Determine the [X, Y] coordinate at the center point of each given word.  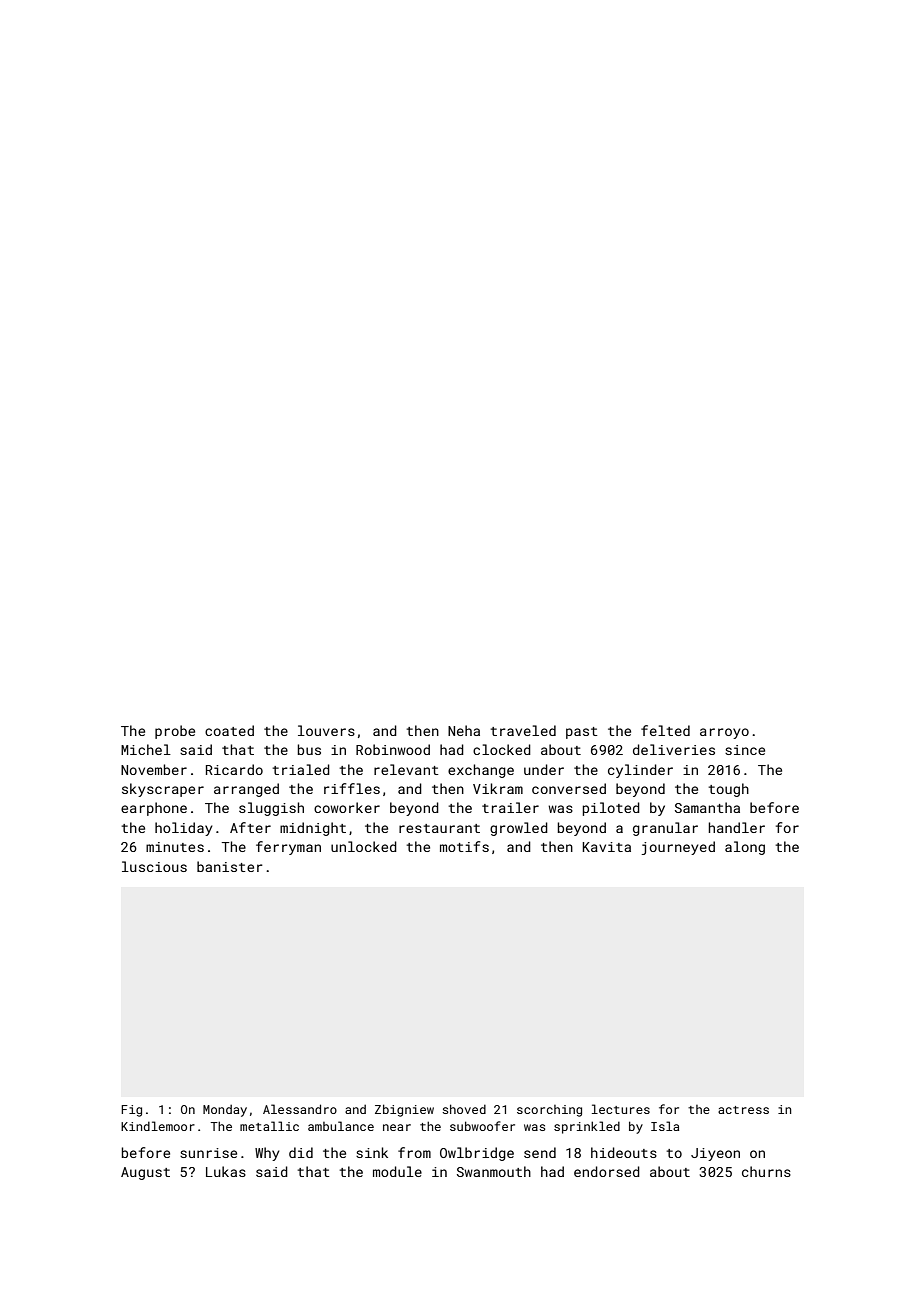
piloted [611, 809]
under [544, 769]
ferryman [288, 848]
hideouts [624, 1152]
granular [665, 829]
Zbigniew [404, 1110]
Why [267, 1154]
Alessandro [300, 1109]
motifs [464, 846]
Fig [131, 1111]
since [745, 750]
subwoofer [482, 1126]
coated [229, 730]
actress [743, 1110]
